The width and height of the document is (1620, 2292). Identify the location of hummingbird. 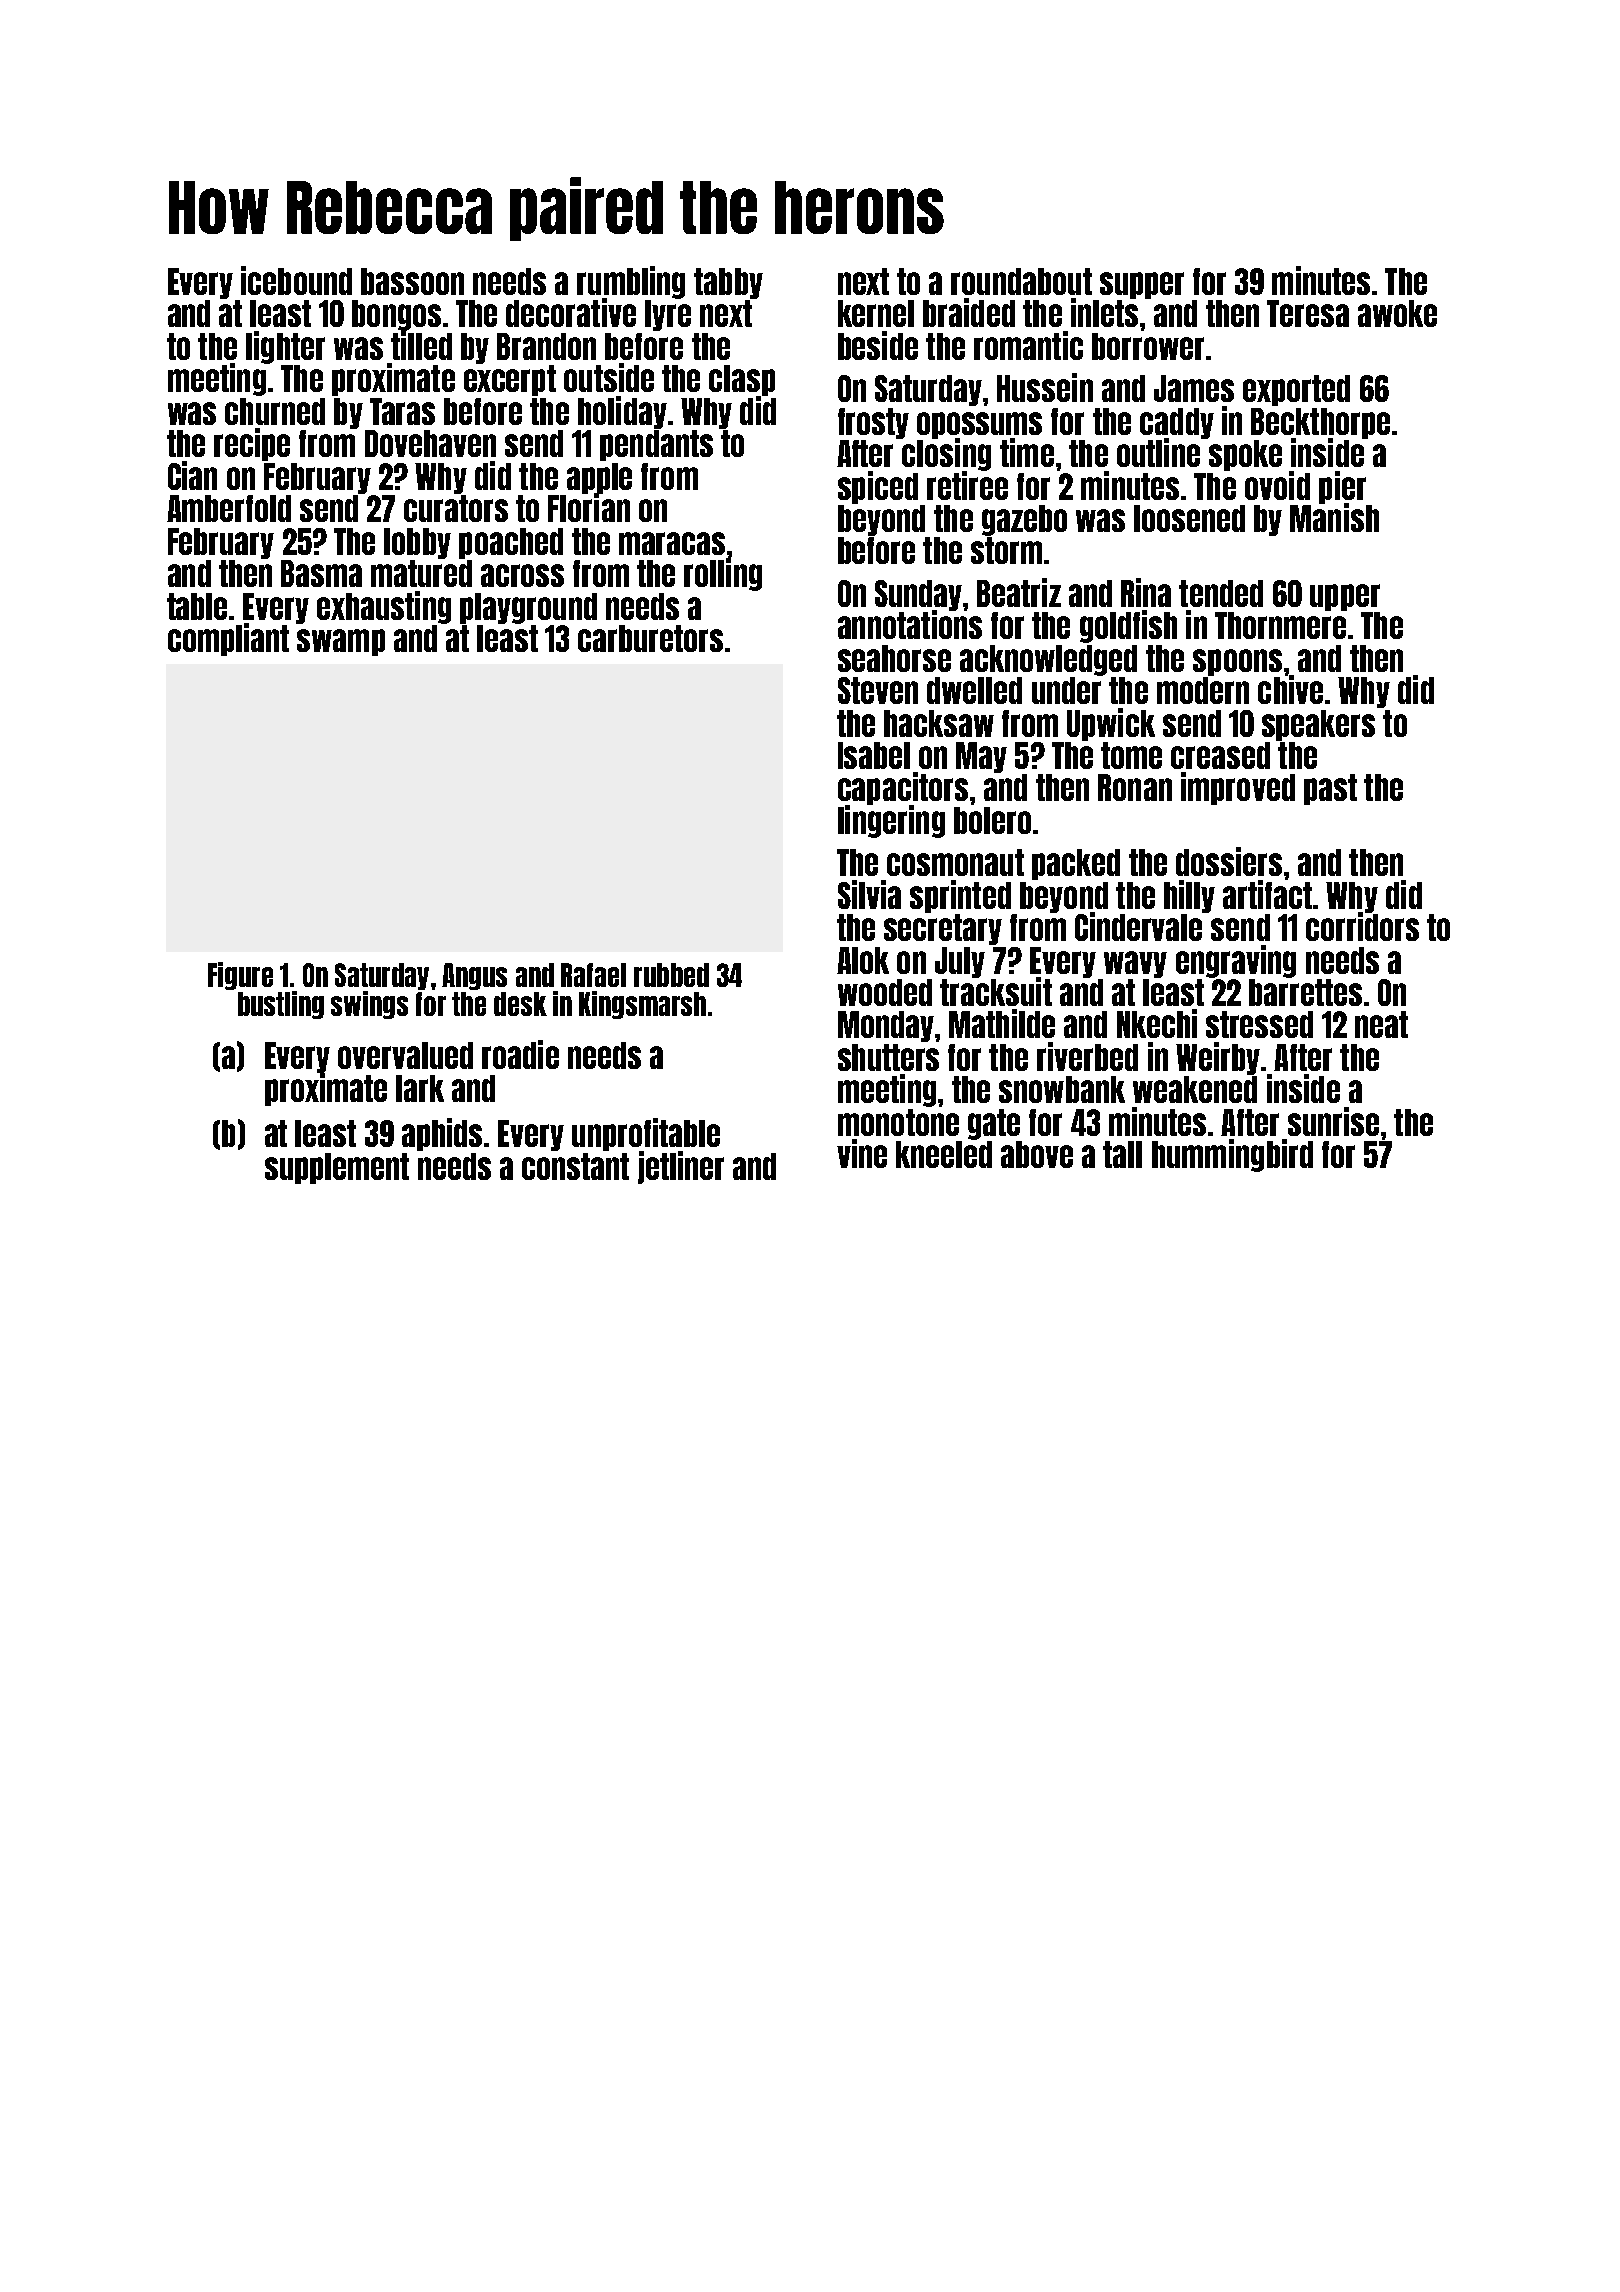
(1232, 1155).
